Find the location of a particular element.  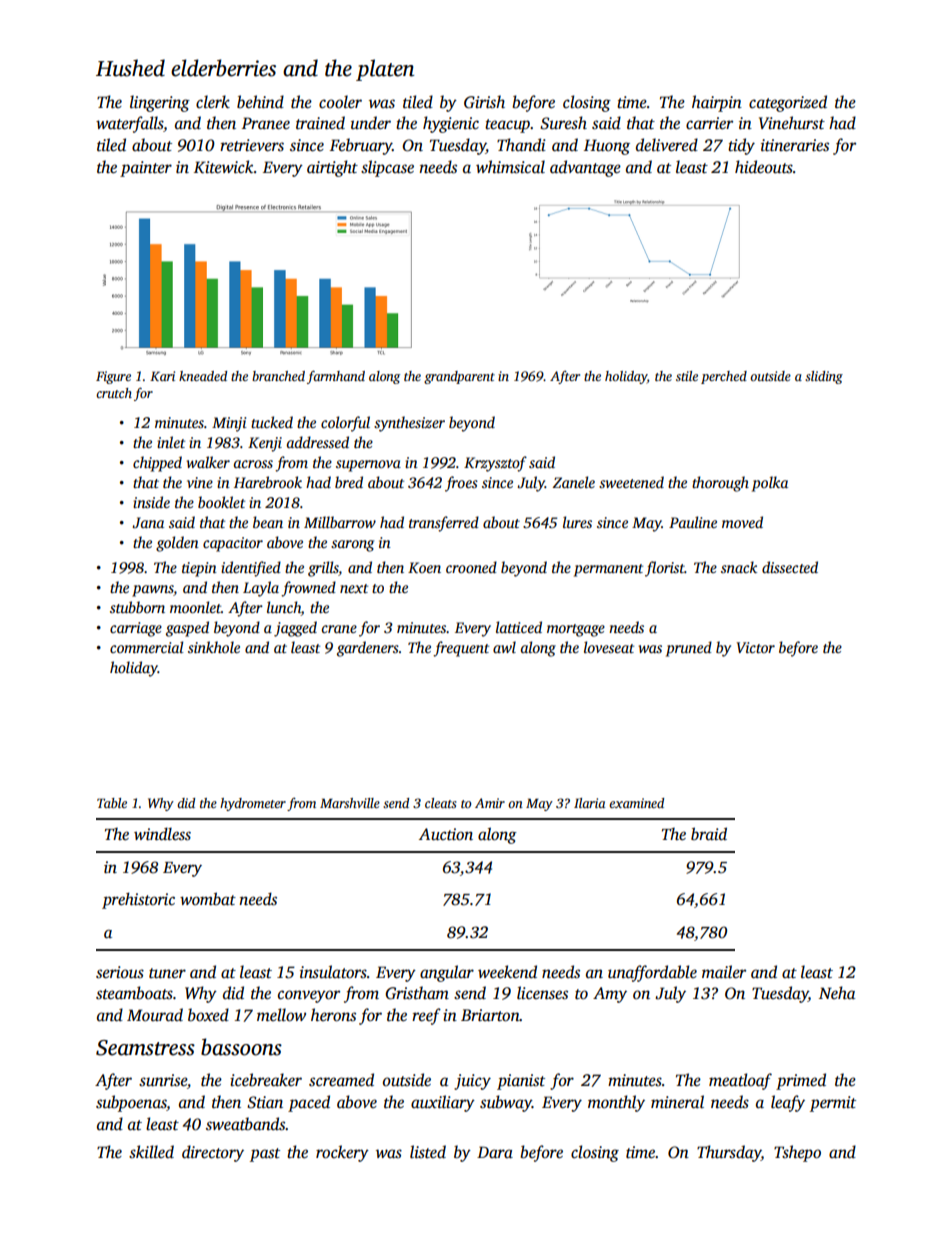

listed is located at coordinates (428, 1152).
